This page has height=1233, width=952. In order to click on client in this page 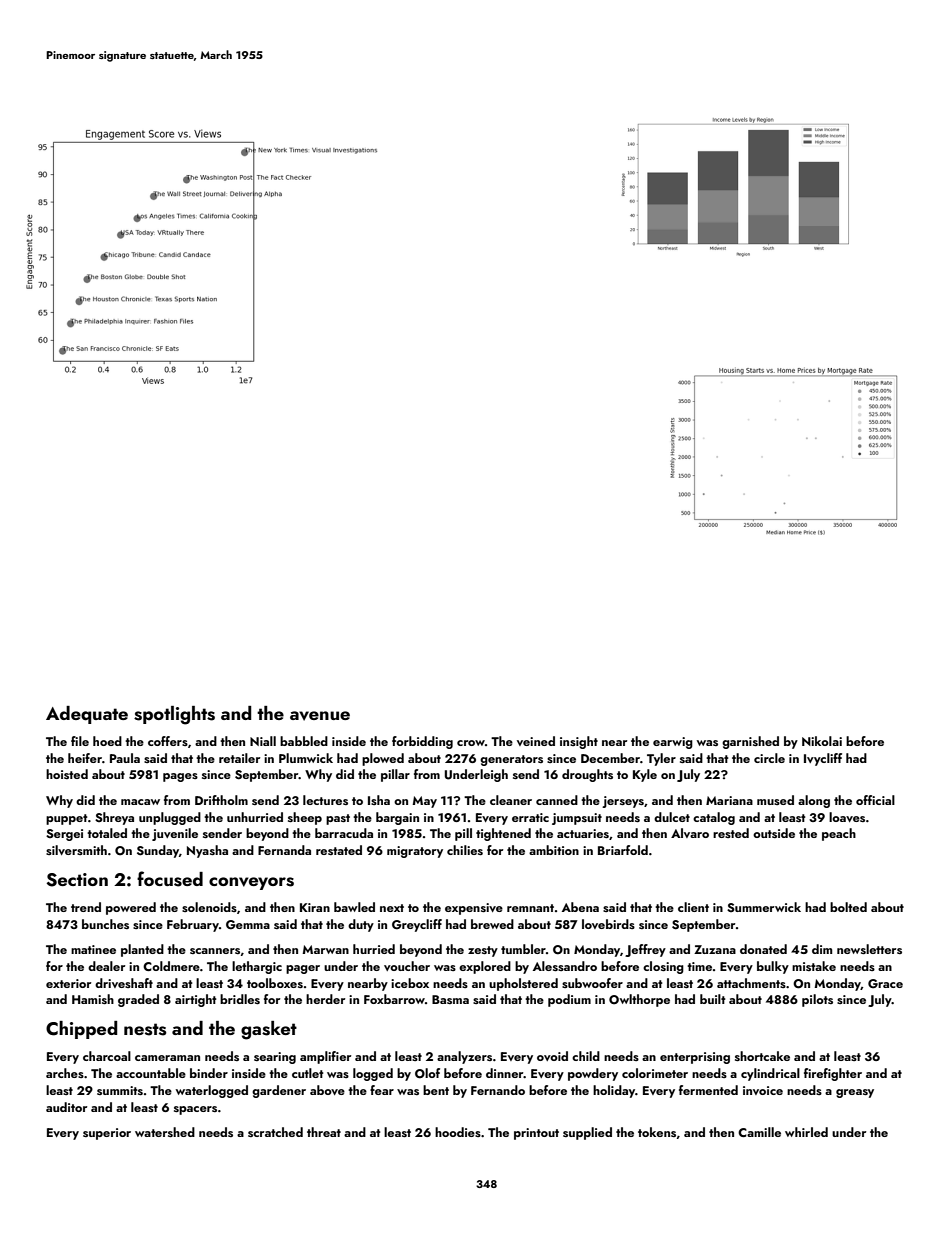, I will do `click(693, 907)`.
